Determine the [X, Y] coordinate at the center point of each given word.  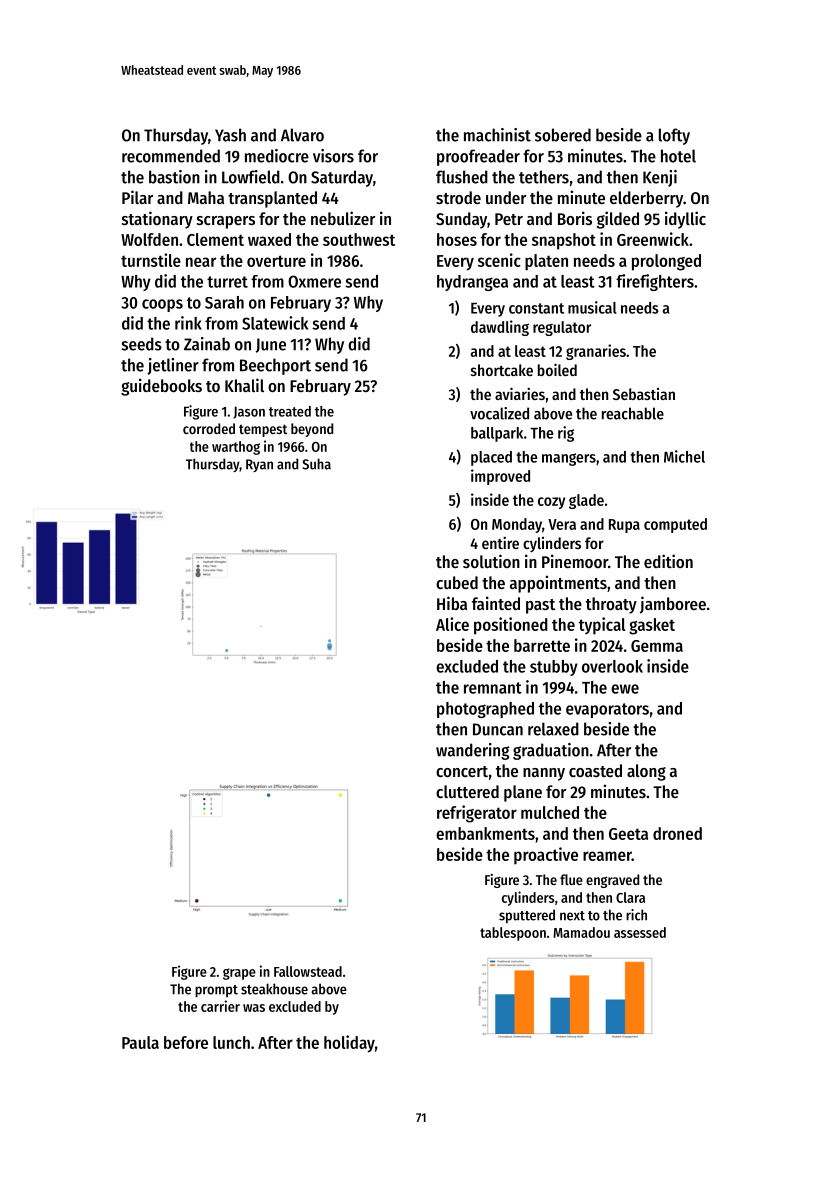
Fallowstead [308, 971]
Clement [215, 239]
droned [677, 833]
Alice [452, 624]
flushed [462, 177]
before [186, 1042]
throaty [611, 605]
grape [239, 974]
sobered [563, 135]
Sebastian [644, 394]
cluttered [467, 791]
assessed [640, 932]
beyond [312, 430]
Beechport [275, 366]
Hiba [452, 603]
